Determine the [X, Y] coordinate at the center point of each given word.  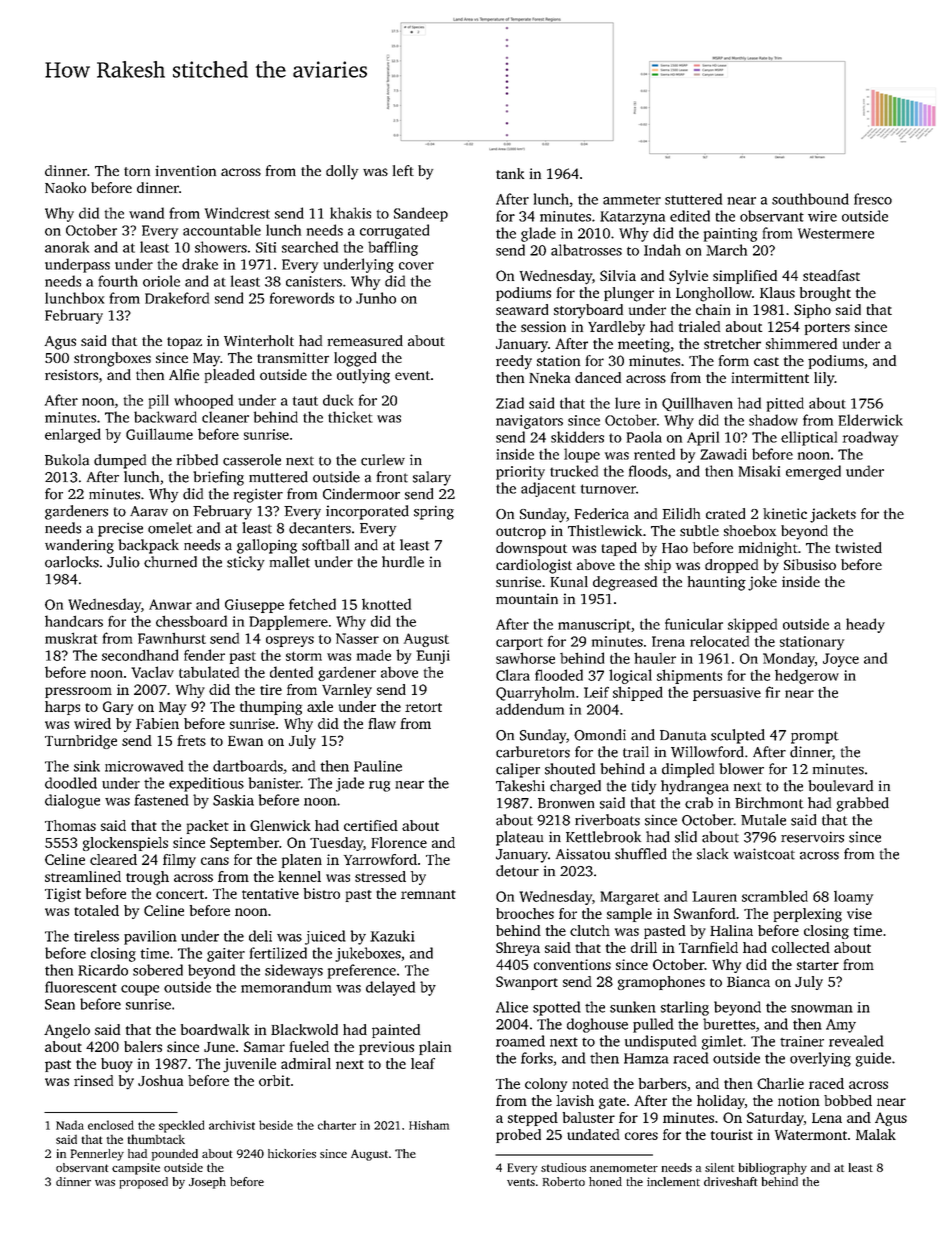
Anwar [170, 604]
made [374, 655]
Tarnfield [708, 947]
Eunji [433, 657]
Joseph [207, 1183]
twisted [859, 547]
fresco [873, 199]
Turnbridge [81, 742]
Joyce [841, 660]
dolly [342, 172]
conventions [572, 964]
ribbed [197, 460]
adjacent [548, 489]
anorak [67, 247]
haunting [717, 583]
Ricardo [103, 970]
